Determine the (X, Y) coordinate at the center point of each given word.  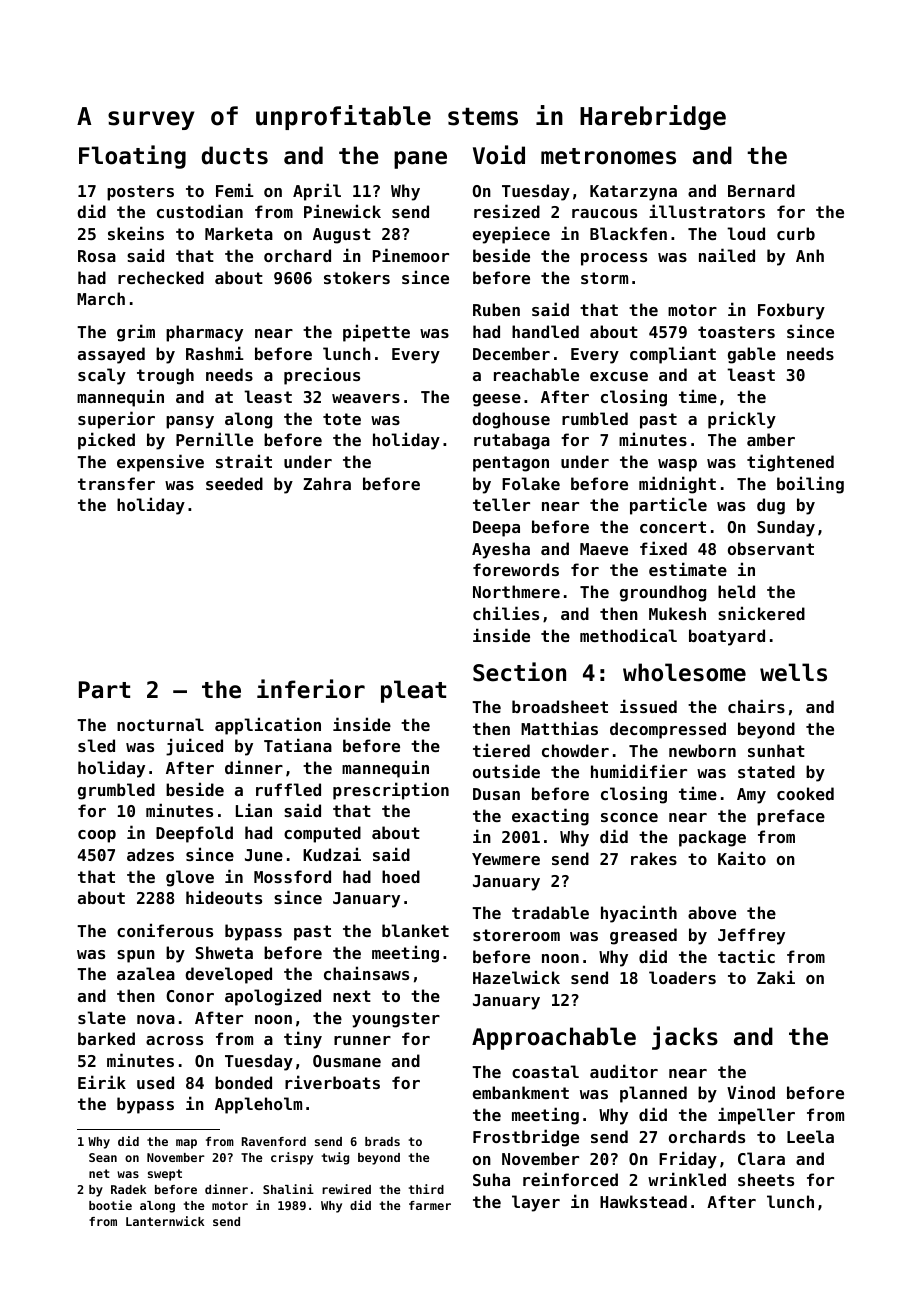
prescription (391, 791)
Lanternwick (165, 1221)
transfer (116, 483)
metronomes (608, 156)
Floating (132, 157)
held (736, 591)
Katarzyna (633, 193)
